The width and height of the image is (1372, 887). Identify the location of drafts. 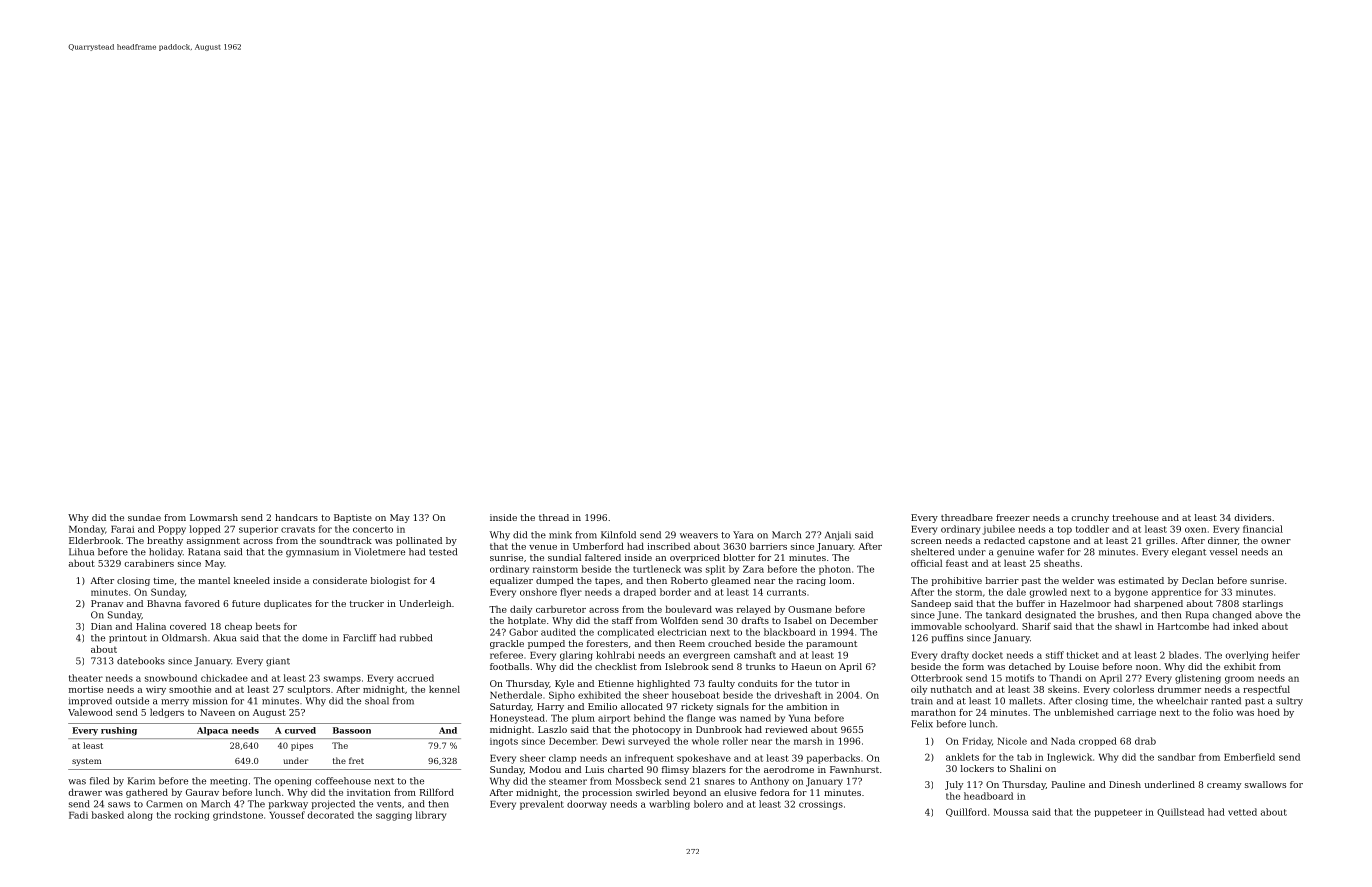
(755, 620).
